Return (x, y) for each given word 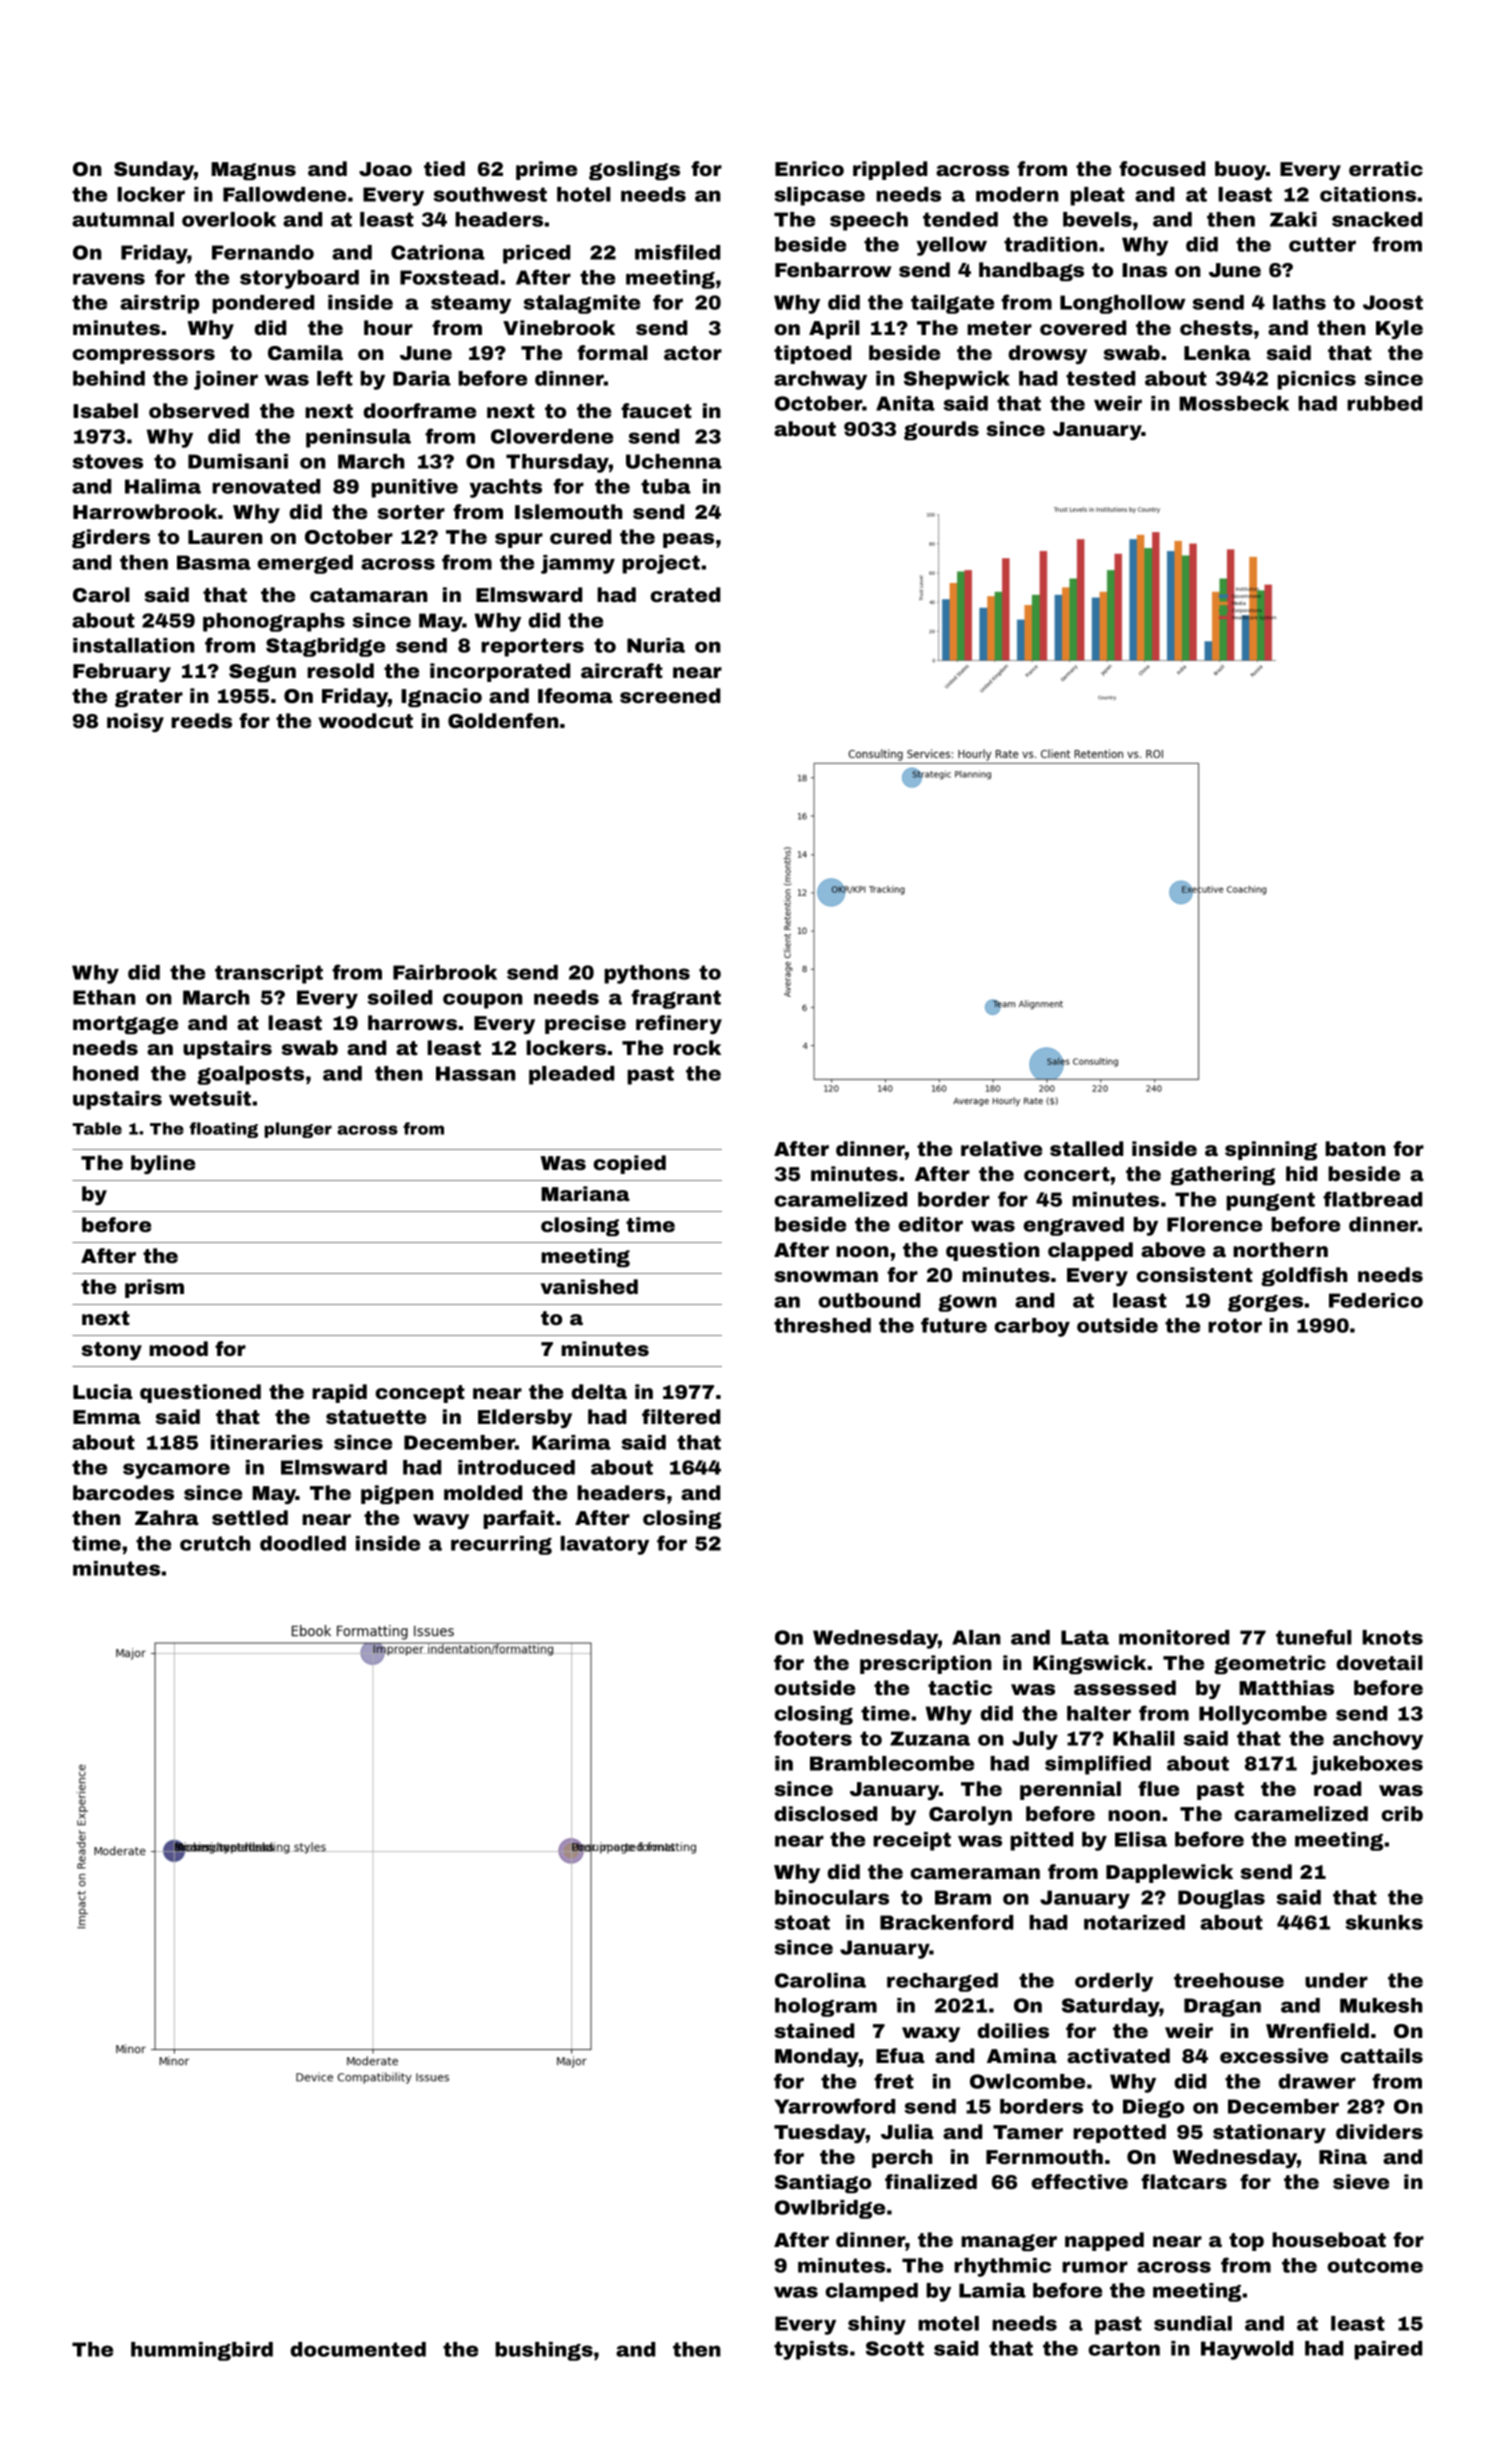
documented (358, 2349)
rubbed (1384, 403)
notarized (1134, 1922)
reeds (201, 720)
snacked (1377, 219)
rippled (890, 170)
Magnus (253, 171)
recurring (501, 1545)
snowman (826, 1276)
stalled (1086, 1148)
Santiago (823, 2183)
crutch (215, 1543)
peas (688, 540)
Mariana (585, 1193)
